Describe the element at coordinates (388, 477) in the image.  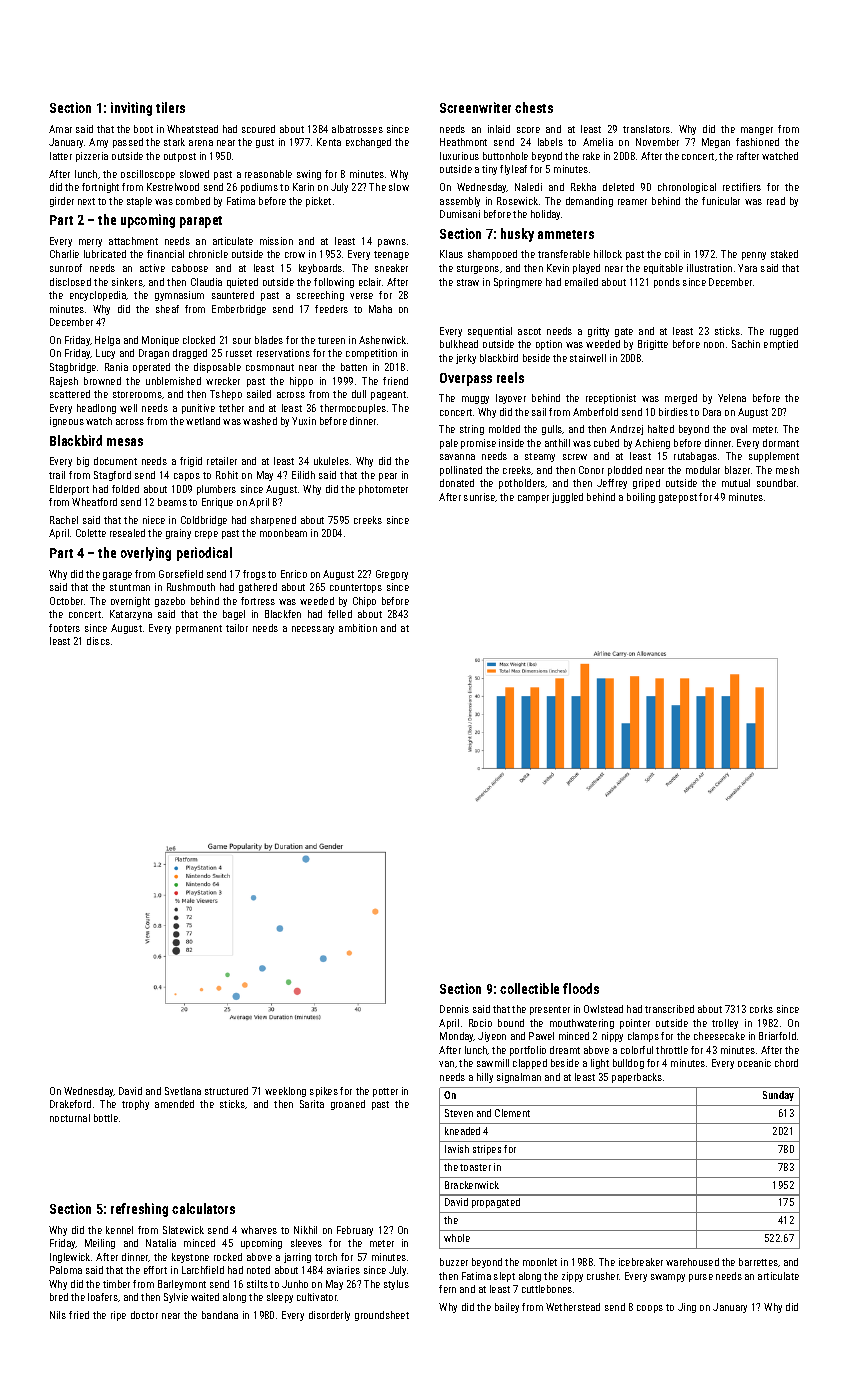
I see `pear` at that location.
